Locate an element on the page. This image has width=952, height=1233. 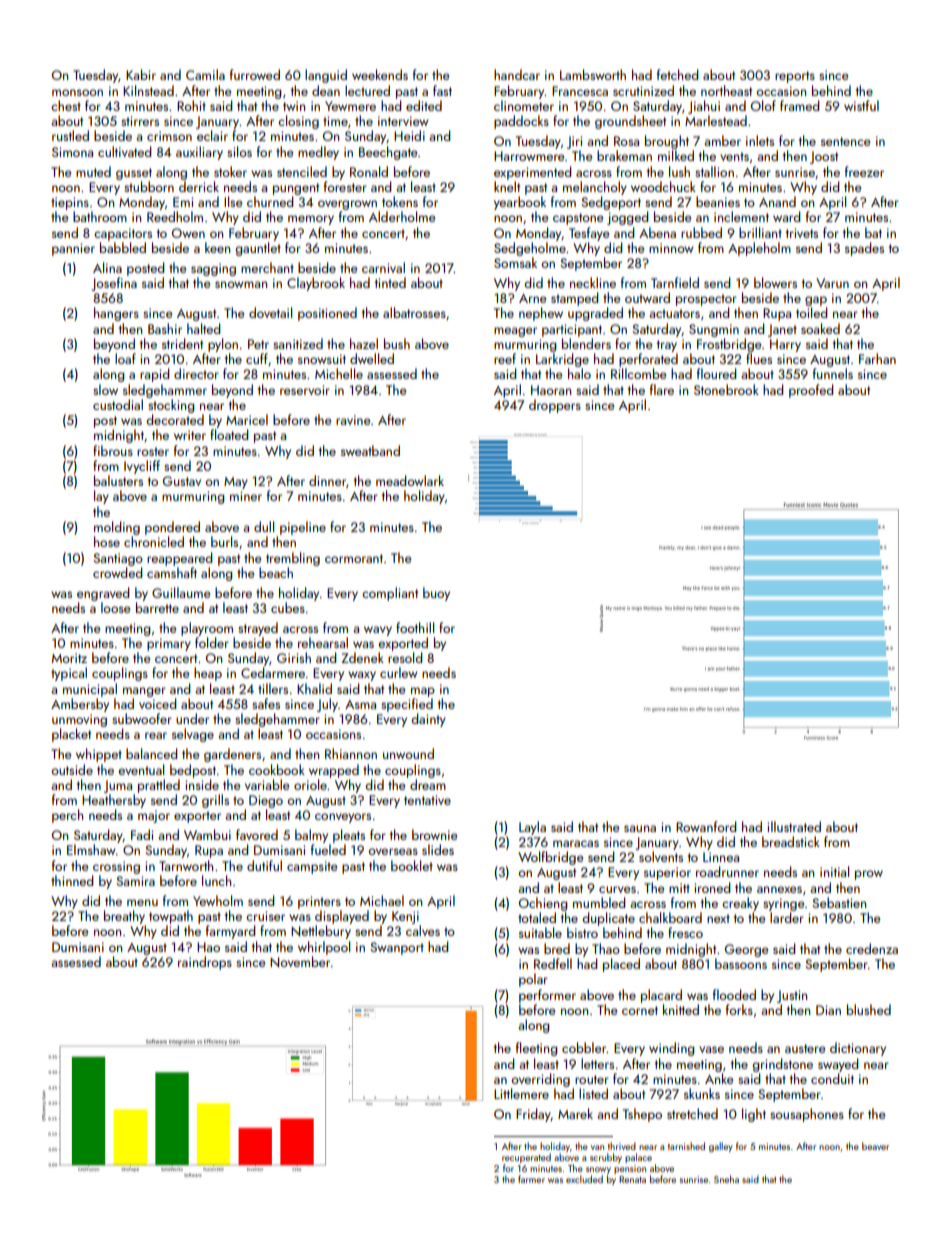
illustrated is located at coordinates (794, 826).
